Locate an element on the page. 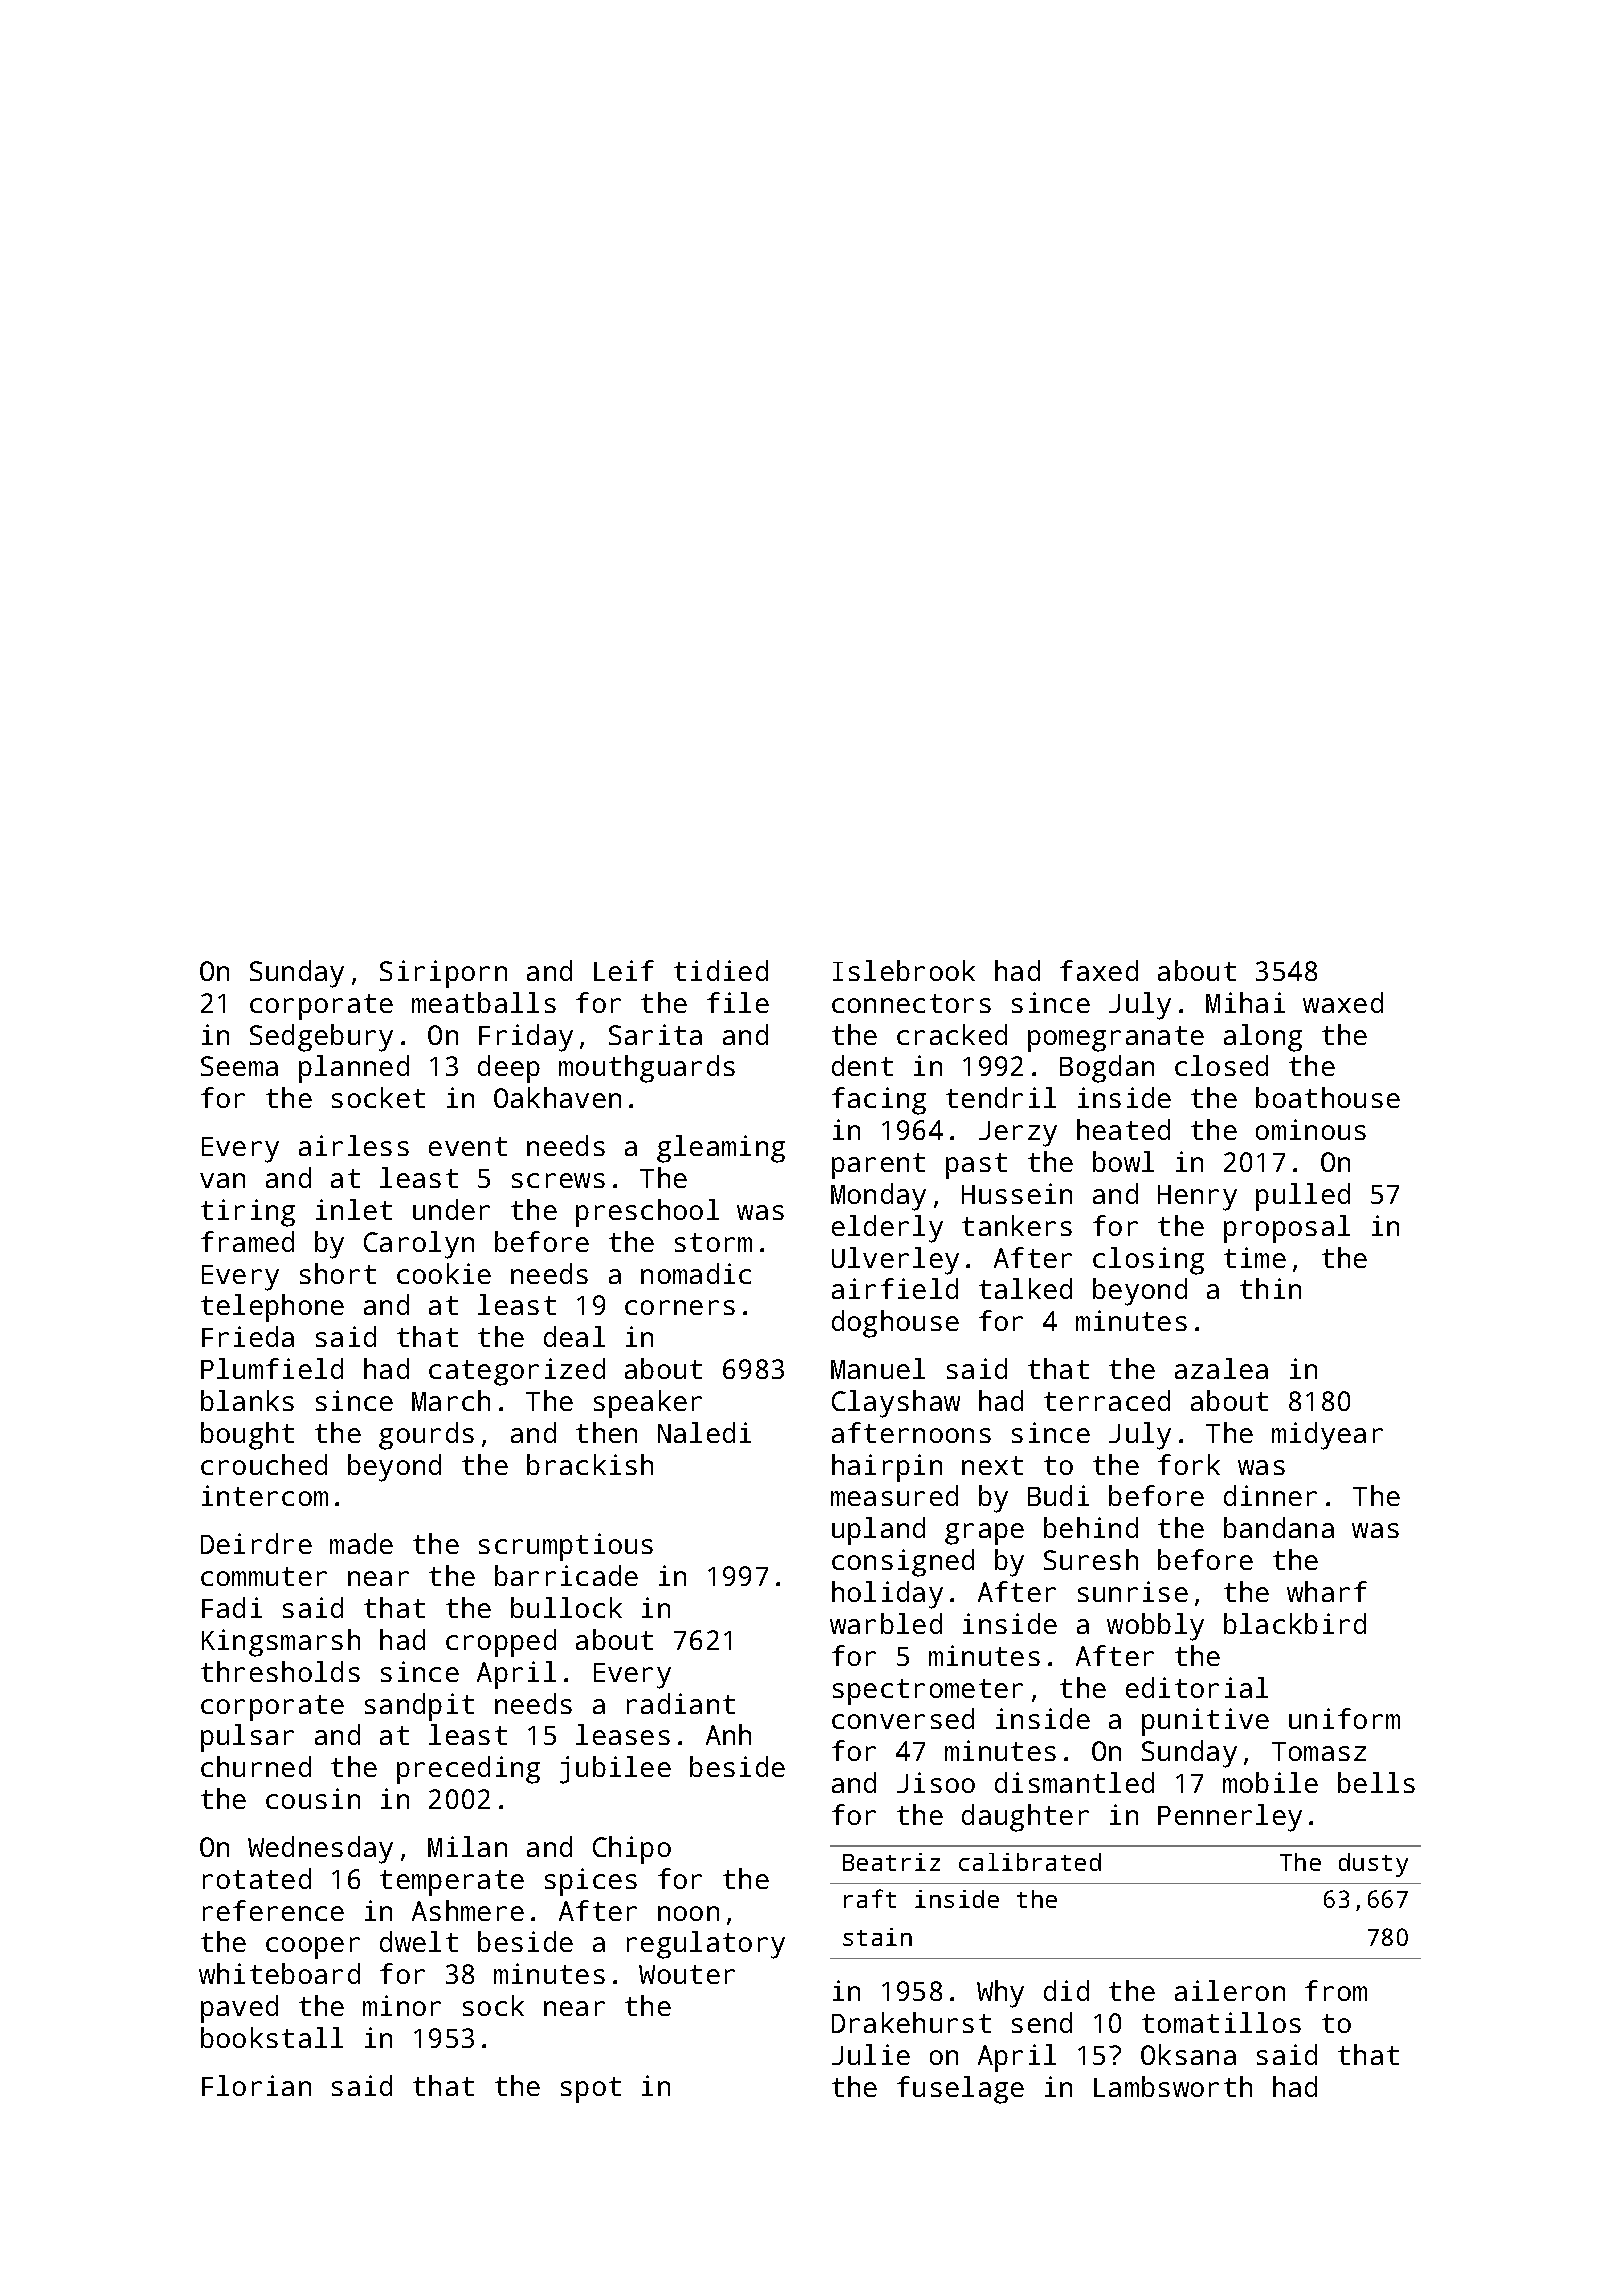  spot is located at coordinates (591, 2090).
